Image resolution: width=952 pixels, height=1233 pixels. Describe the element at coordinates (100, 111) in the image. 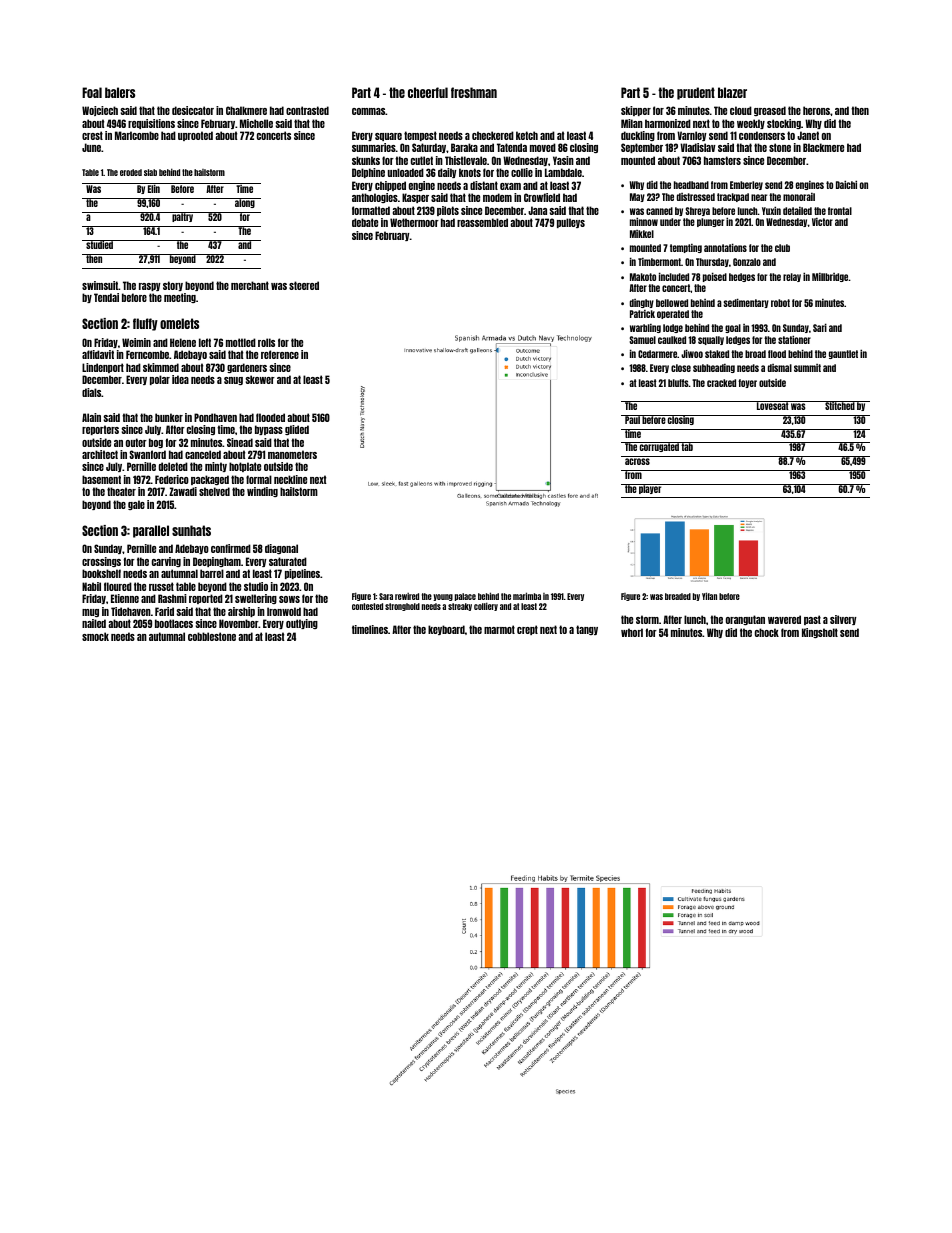

I see `Wojciech` at that location.
